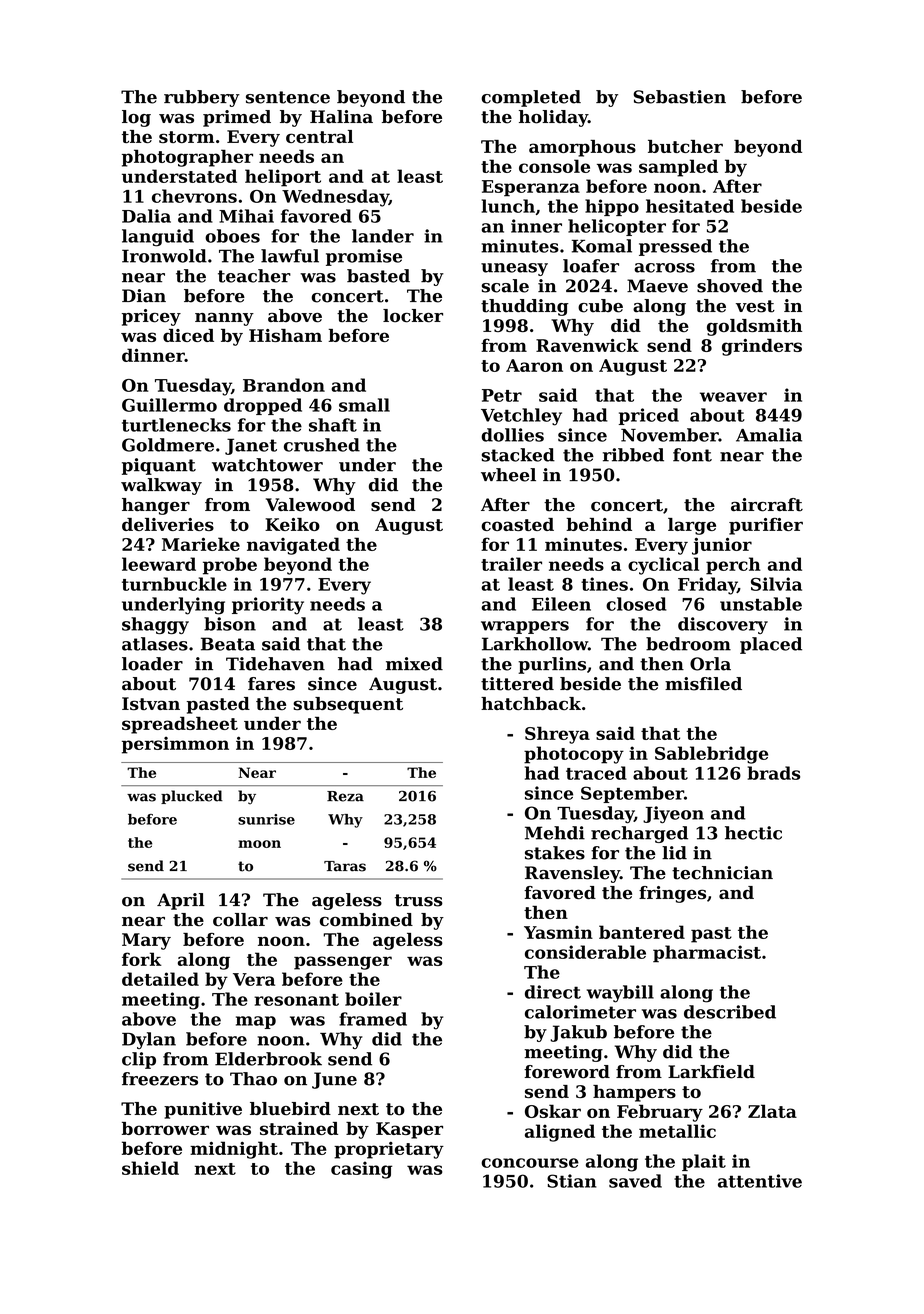 This screenshot has width=924, height=1314. Describe the element at coordinates (733, 397) in the screenshot. I see `weaver` at that location.
